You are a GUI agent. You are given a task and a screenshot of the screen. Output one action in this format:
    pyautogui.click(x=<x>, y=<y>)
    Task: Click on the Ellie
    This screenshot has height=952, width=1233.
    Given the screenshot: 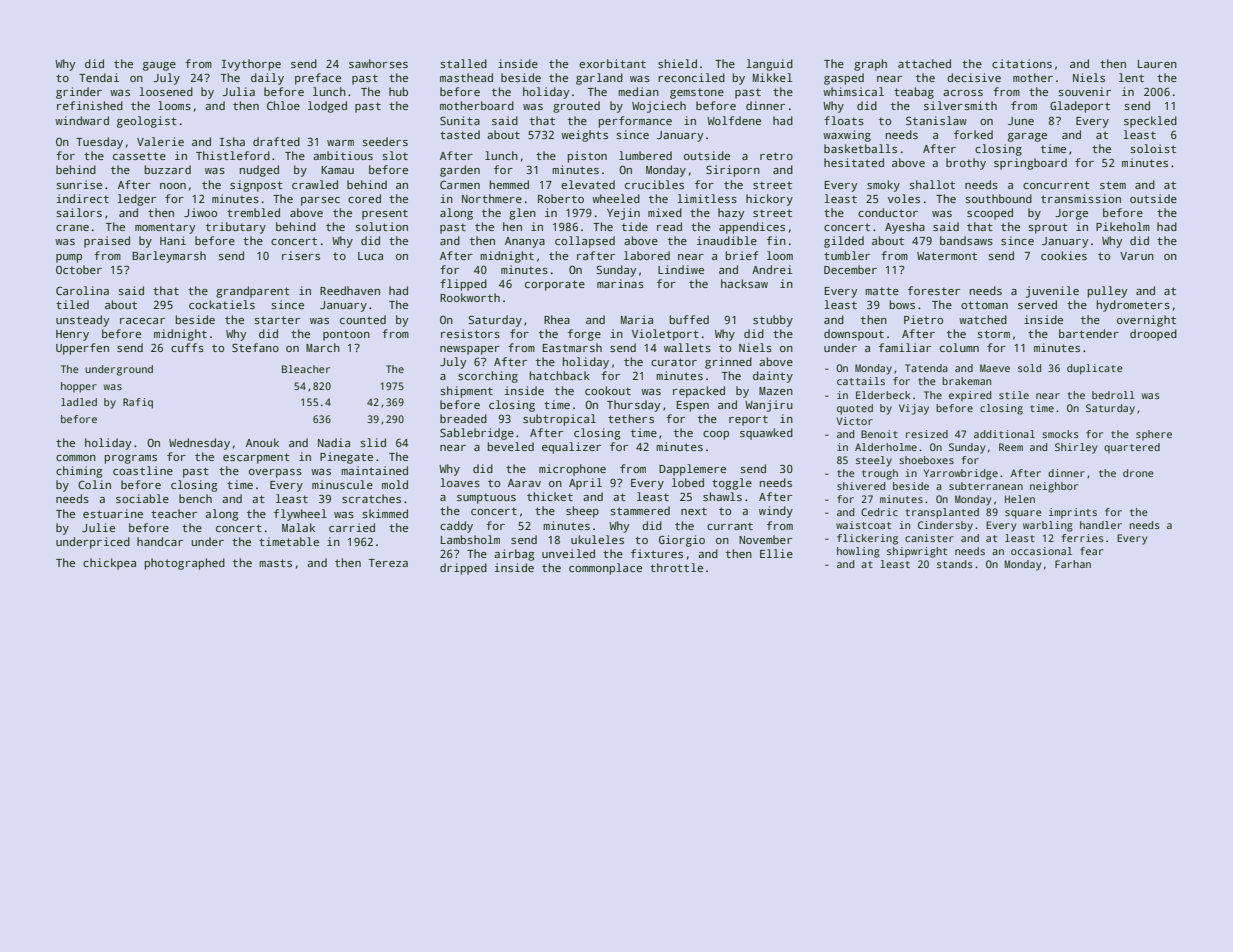 What is the action you would take?
    pyautogui.click(x=776, y=553)
